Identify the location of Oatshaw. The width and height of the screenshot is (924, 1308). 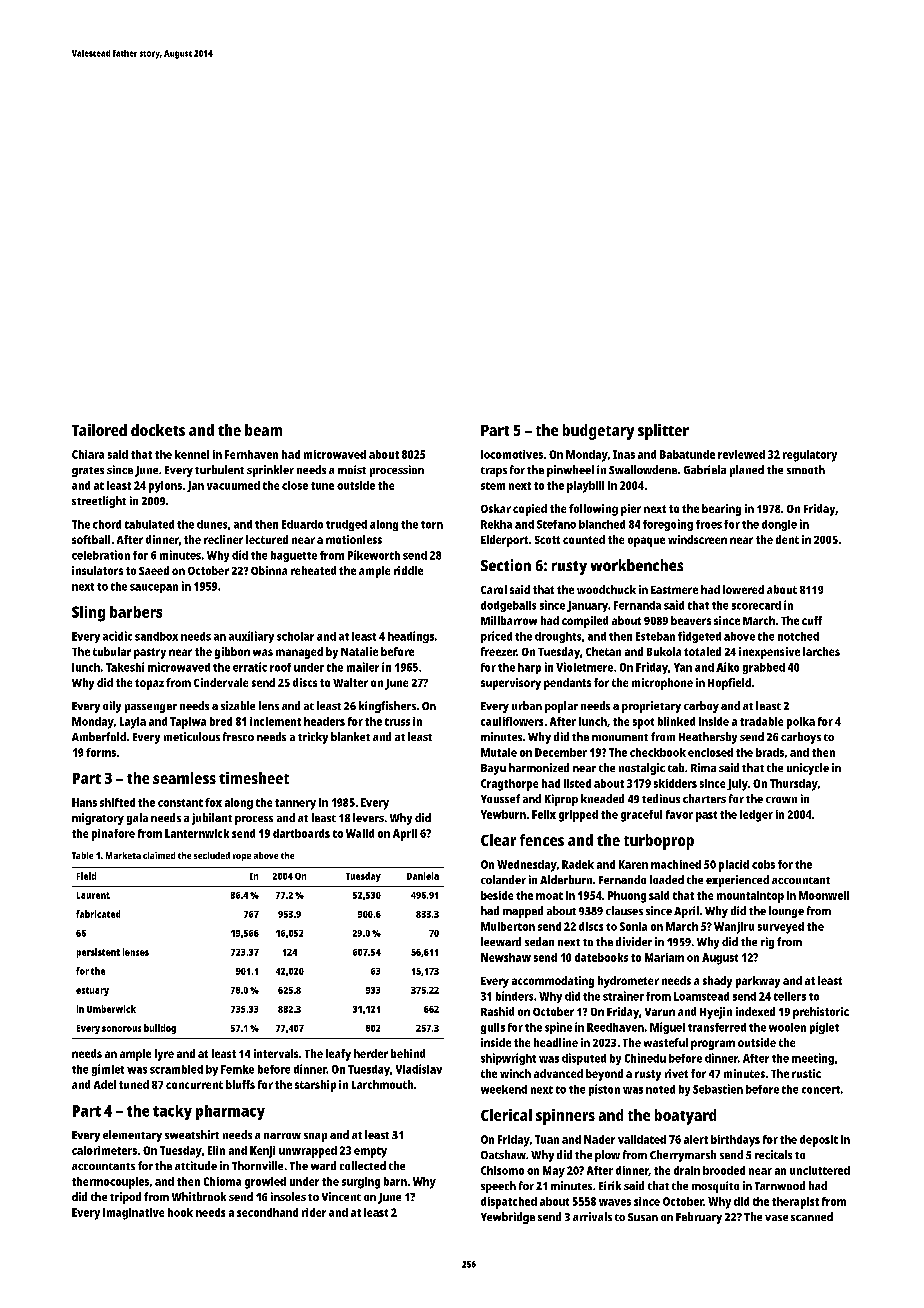
(503, 1154).
